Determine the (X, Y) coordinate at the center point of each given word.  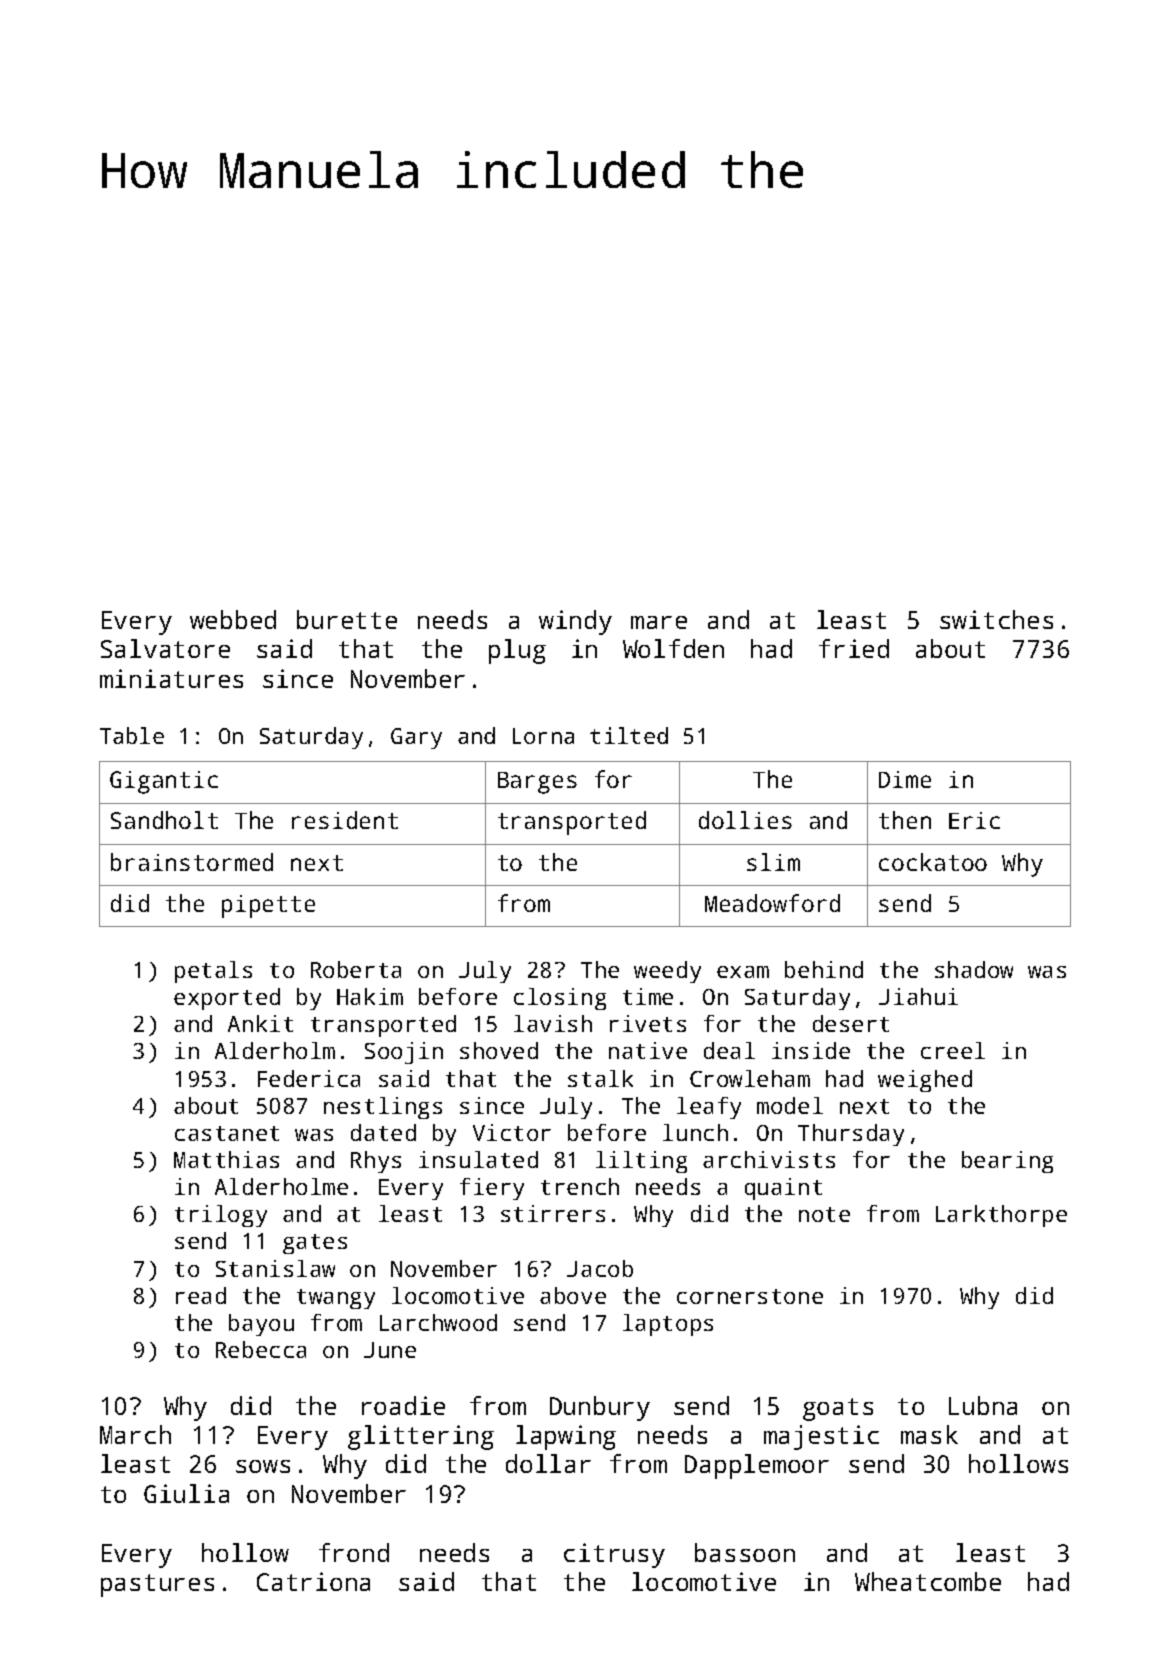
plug (517, 651)
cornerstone (750, 1296)
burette (347, 619)
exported (227, 999)
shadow (974, 969)
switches (996, 619)
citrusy (614, 1555)
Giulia (186, 1493)
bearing (1007, 1162)
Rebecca (261, 1349)
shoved (499, 1050)
